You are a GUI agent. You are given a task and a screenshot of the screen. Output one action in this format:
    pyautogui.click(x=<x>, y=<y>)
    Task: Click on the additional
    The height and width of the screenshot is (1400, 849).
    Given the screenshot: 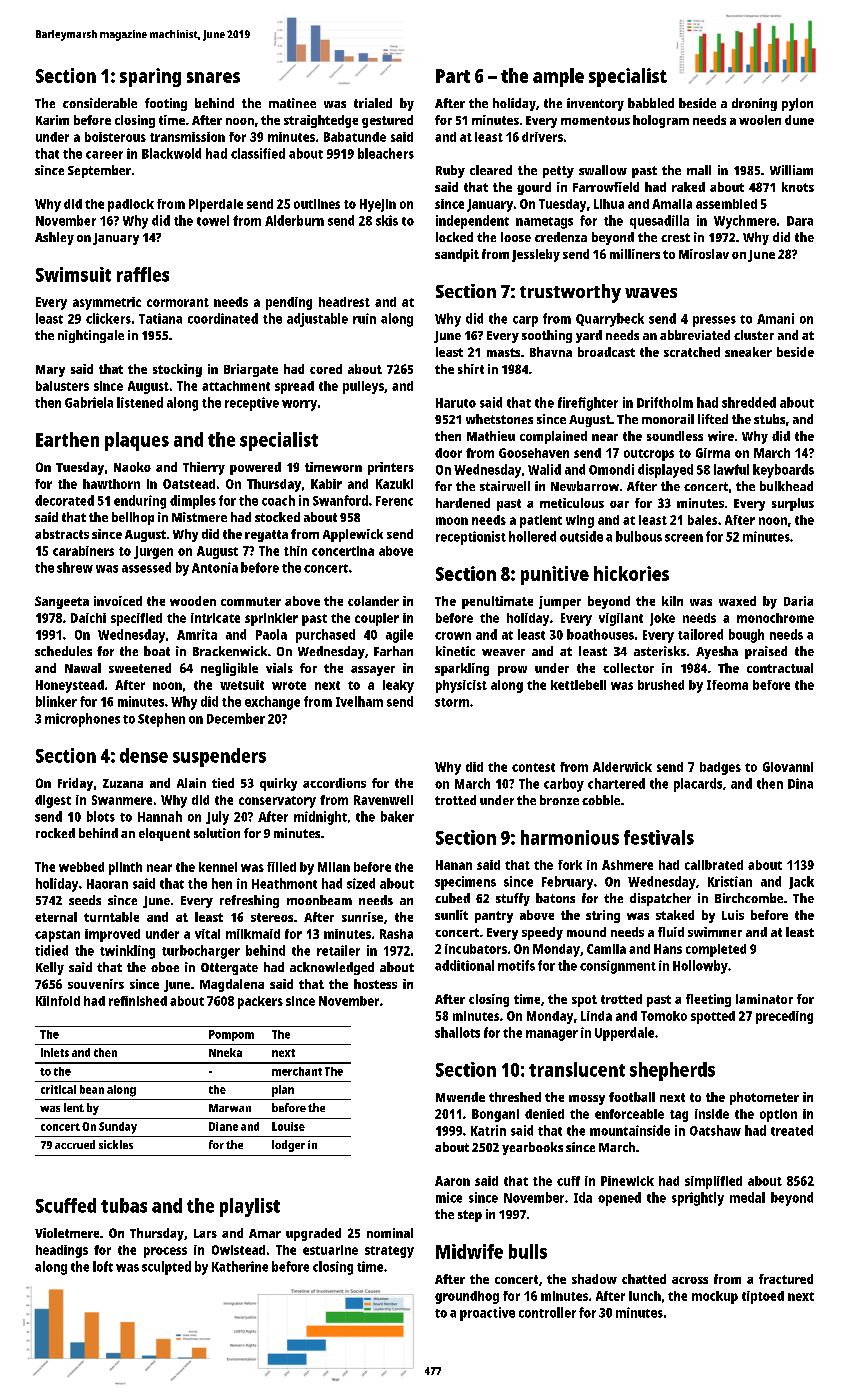 What is the action you would take?
    pyautogui.click(x=464, y=965)
